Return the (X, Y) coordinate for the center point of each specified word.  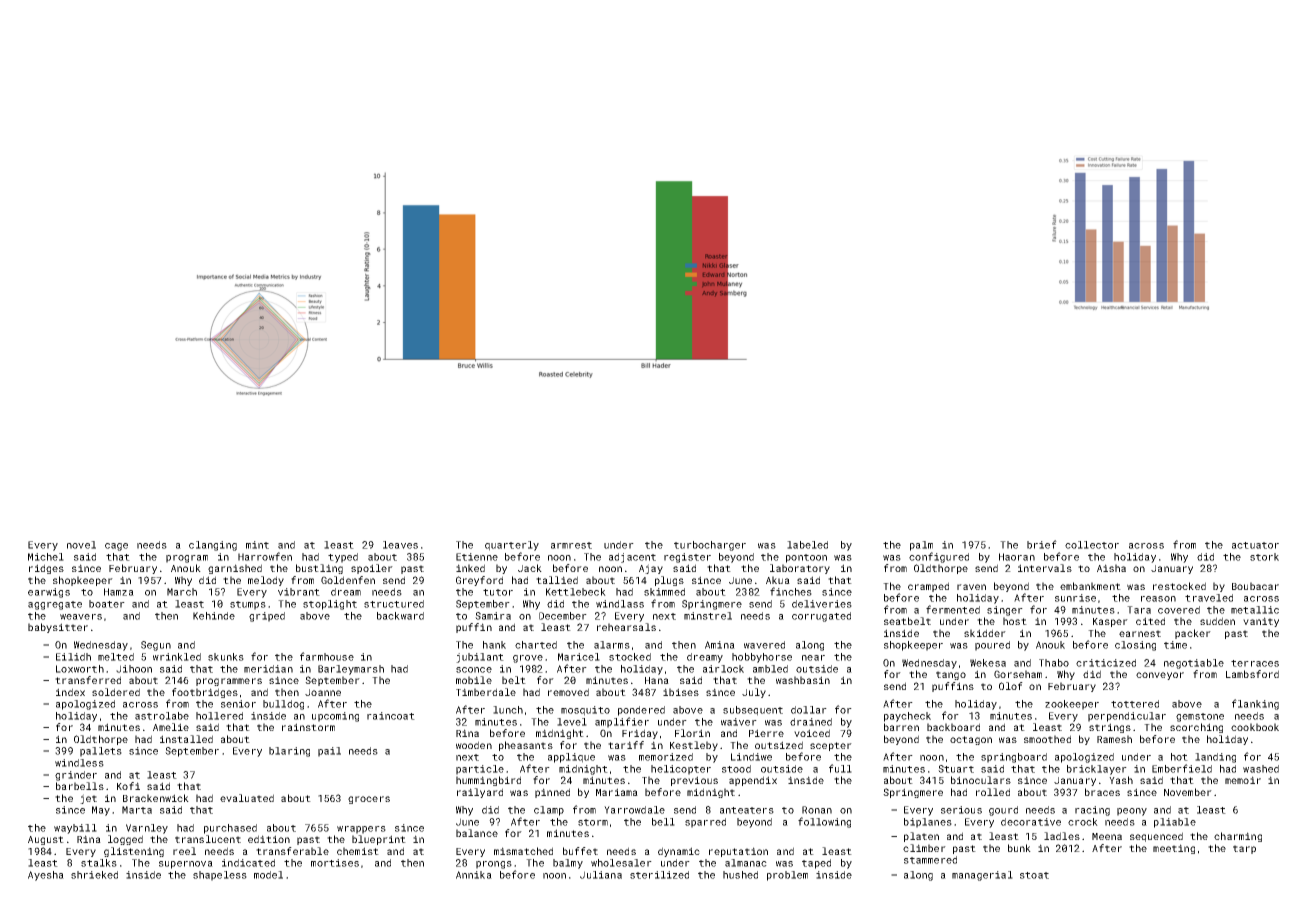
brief (1042, 544)
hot (1179, 757)
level (572, 722)
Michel (46, 557)
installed (186, 739)
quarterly (512, 546)
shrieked (94, 875)
